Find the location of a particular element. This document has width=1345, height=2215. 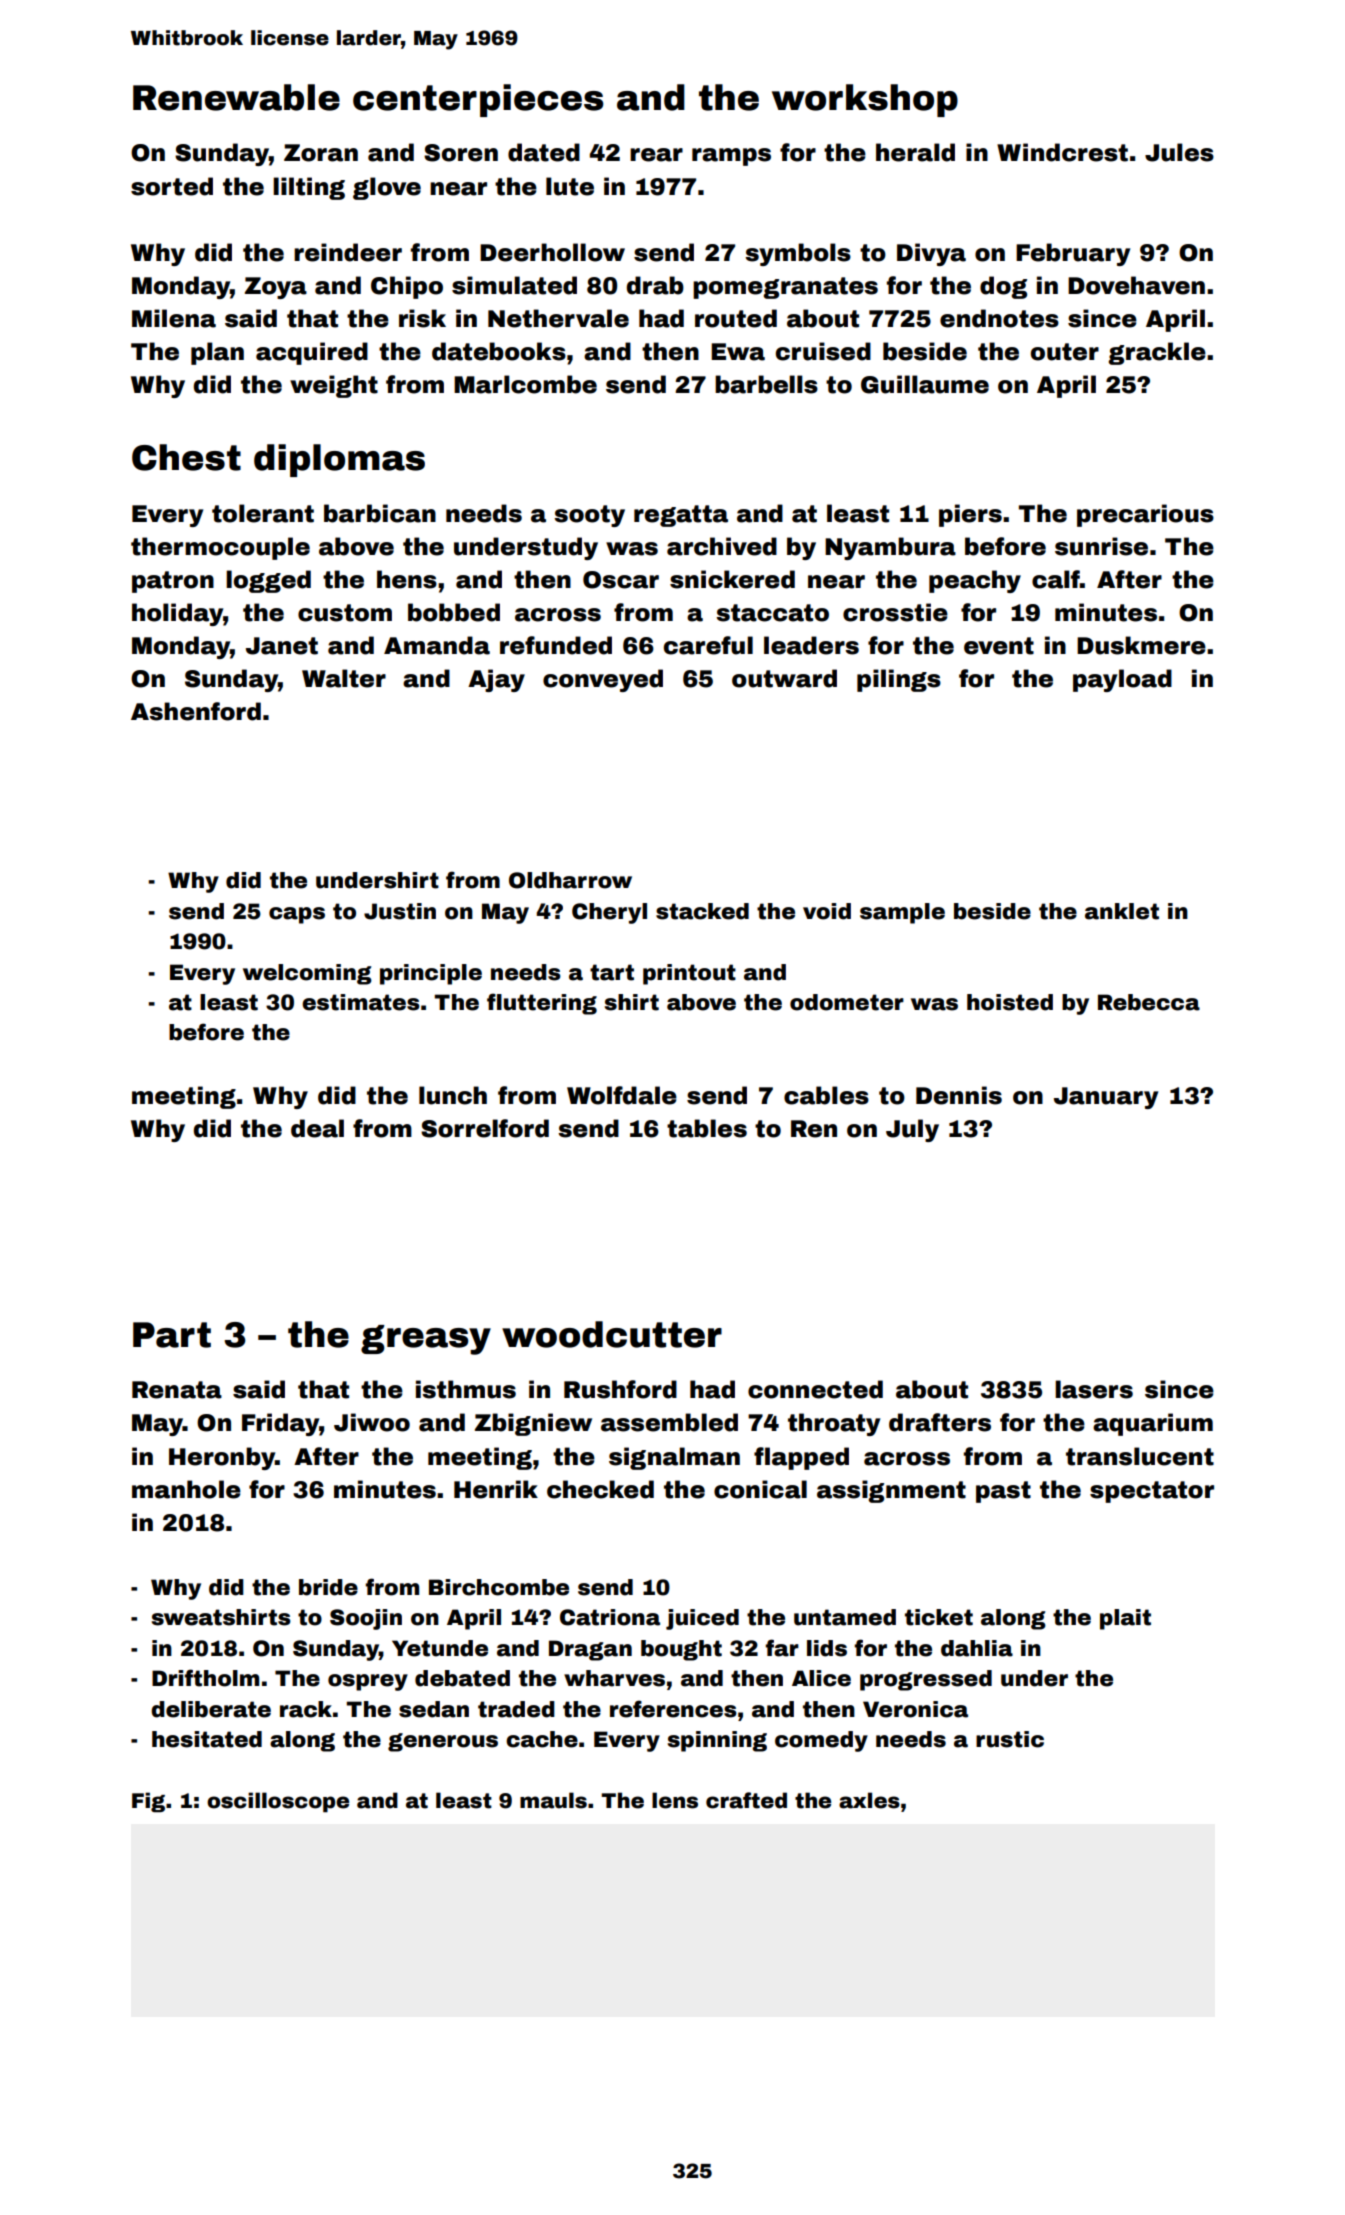

simulated is located at coordinates (514, 285).
